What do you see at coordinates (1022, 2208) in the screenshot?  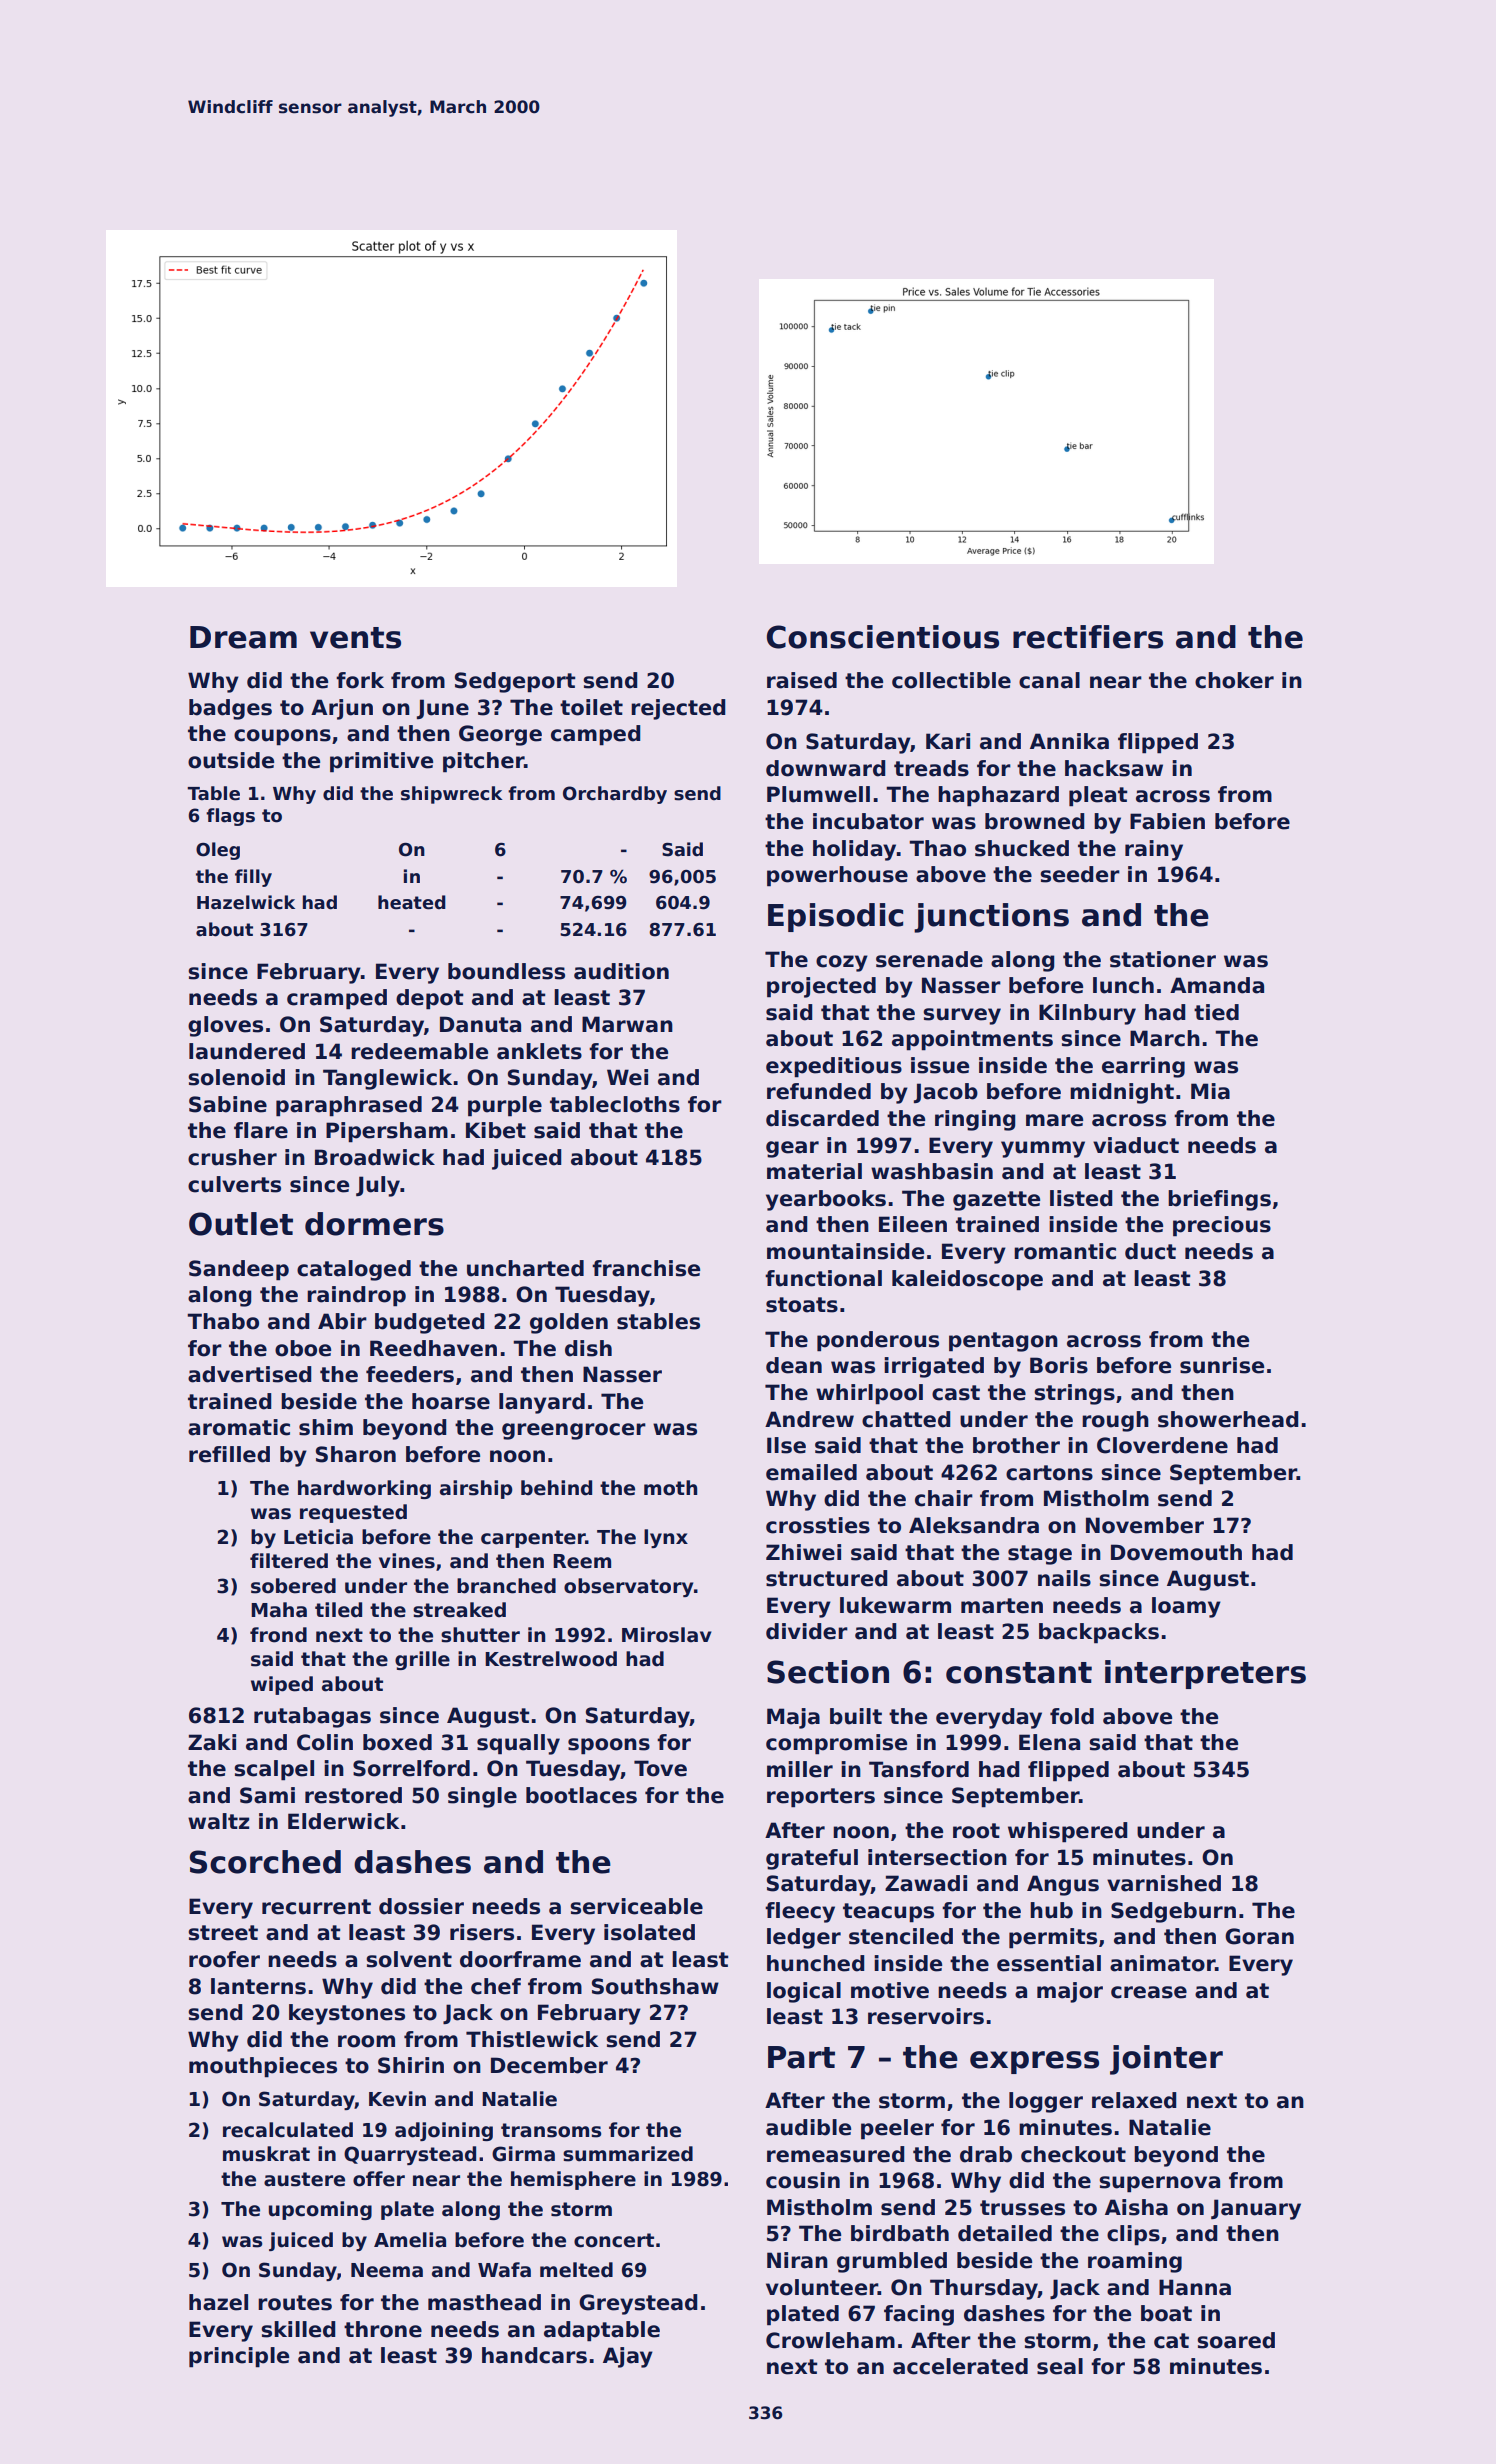 I see `trusses` at bounding box center [1022, 2208].
